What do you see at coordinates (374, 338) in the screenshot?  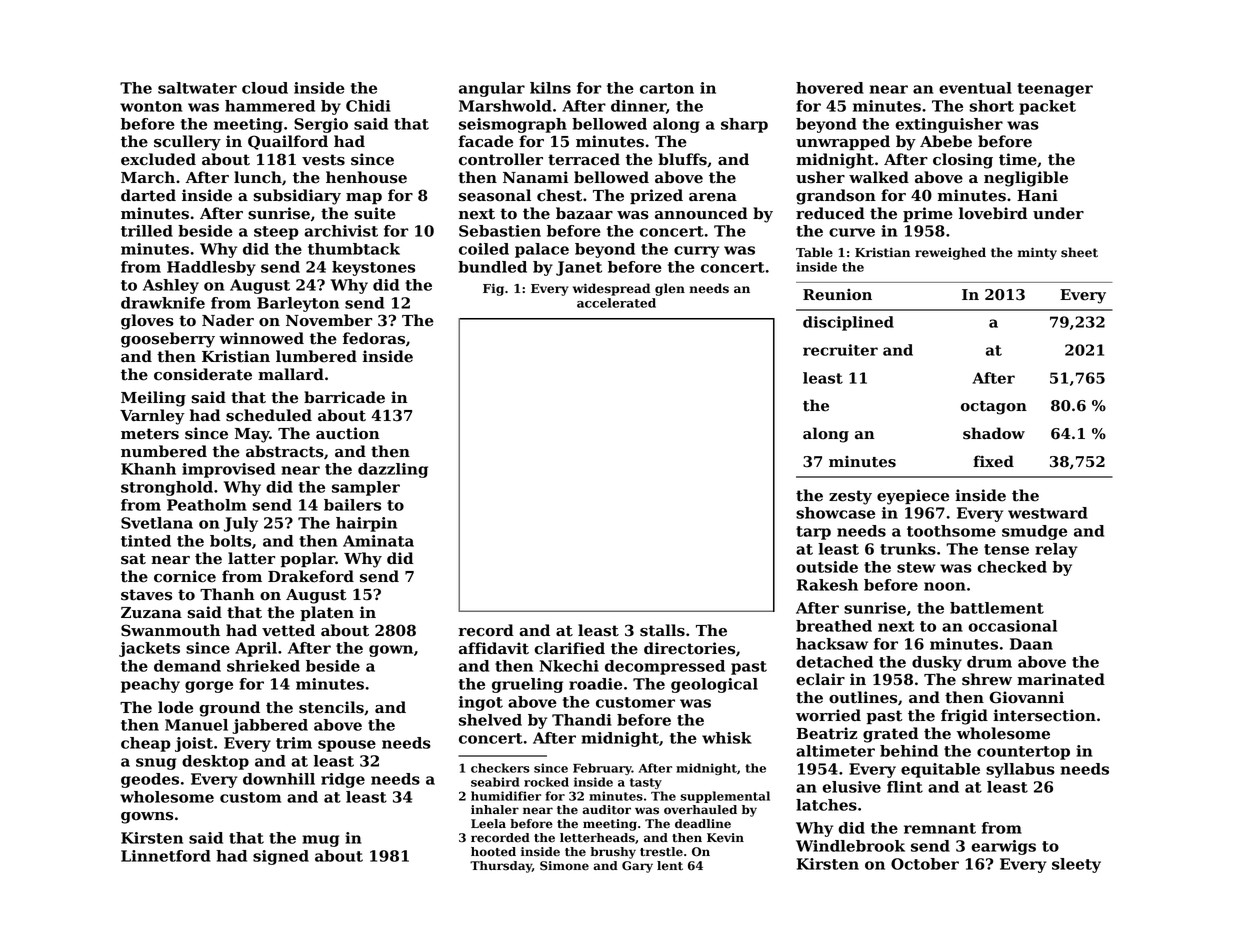 I see `fedoras` at bounding box center [374, 338].
